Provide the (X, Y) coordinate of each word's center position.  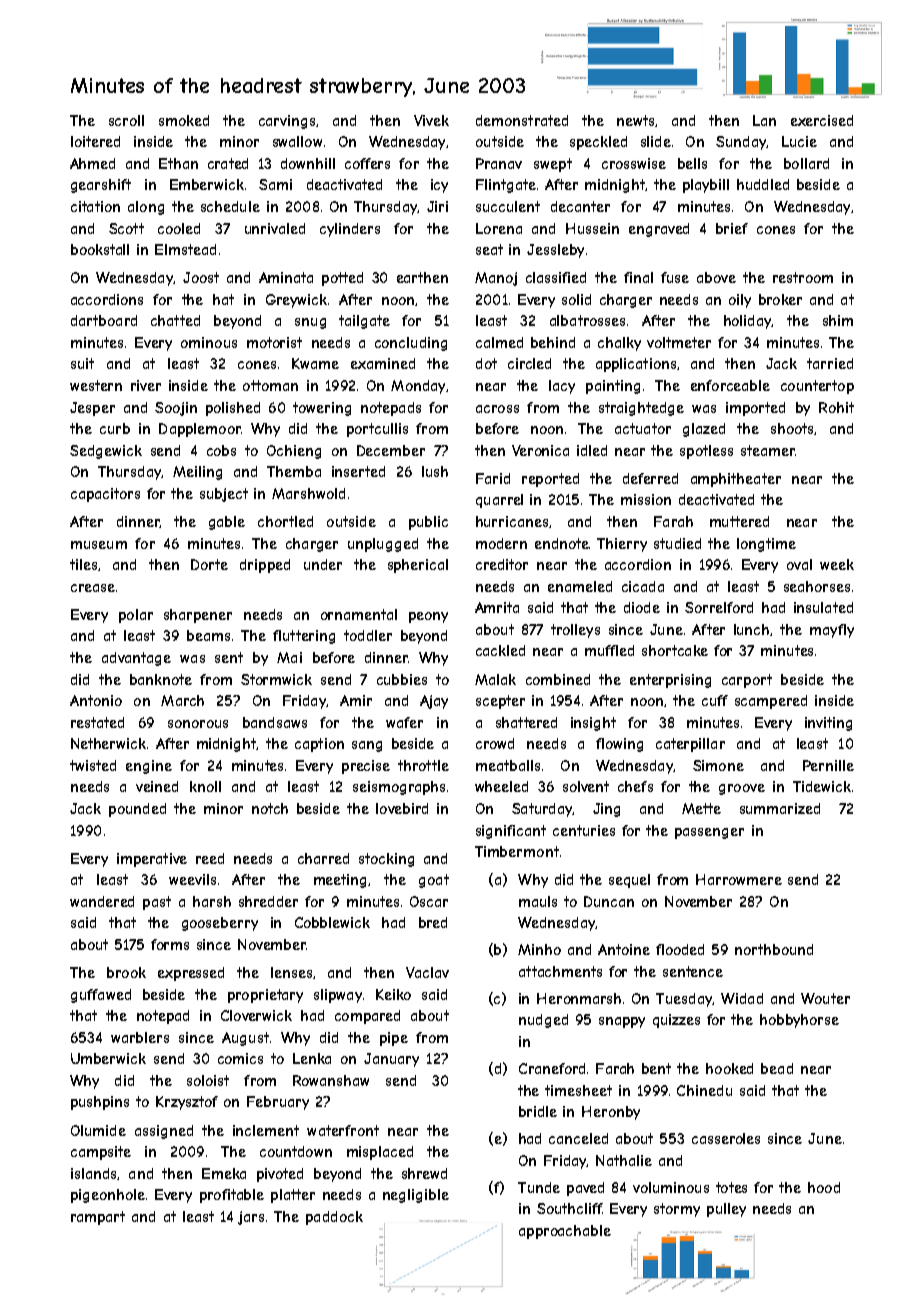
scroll (126, 120)
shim (838, 320)
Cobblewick (332, 922)
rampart (98, 1218)
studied (677, 543)
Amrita (497, 607)
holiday (748, 322)
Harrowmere (739, 879)
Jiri (437, 206)
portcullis (377, 430)
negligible (416, 1196)
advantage (136, 659)
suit (82, 363)
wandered (102, 901)
